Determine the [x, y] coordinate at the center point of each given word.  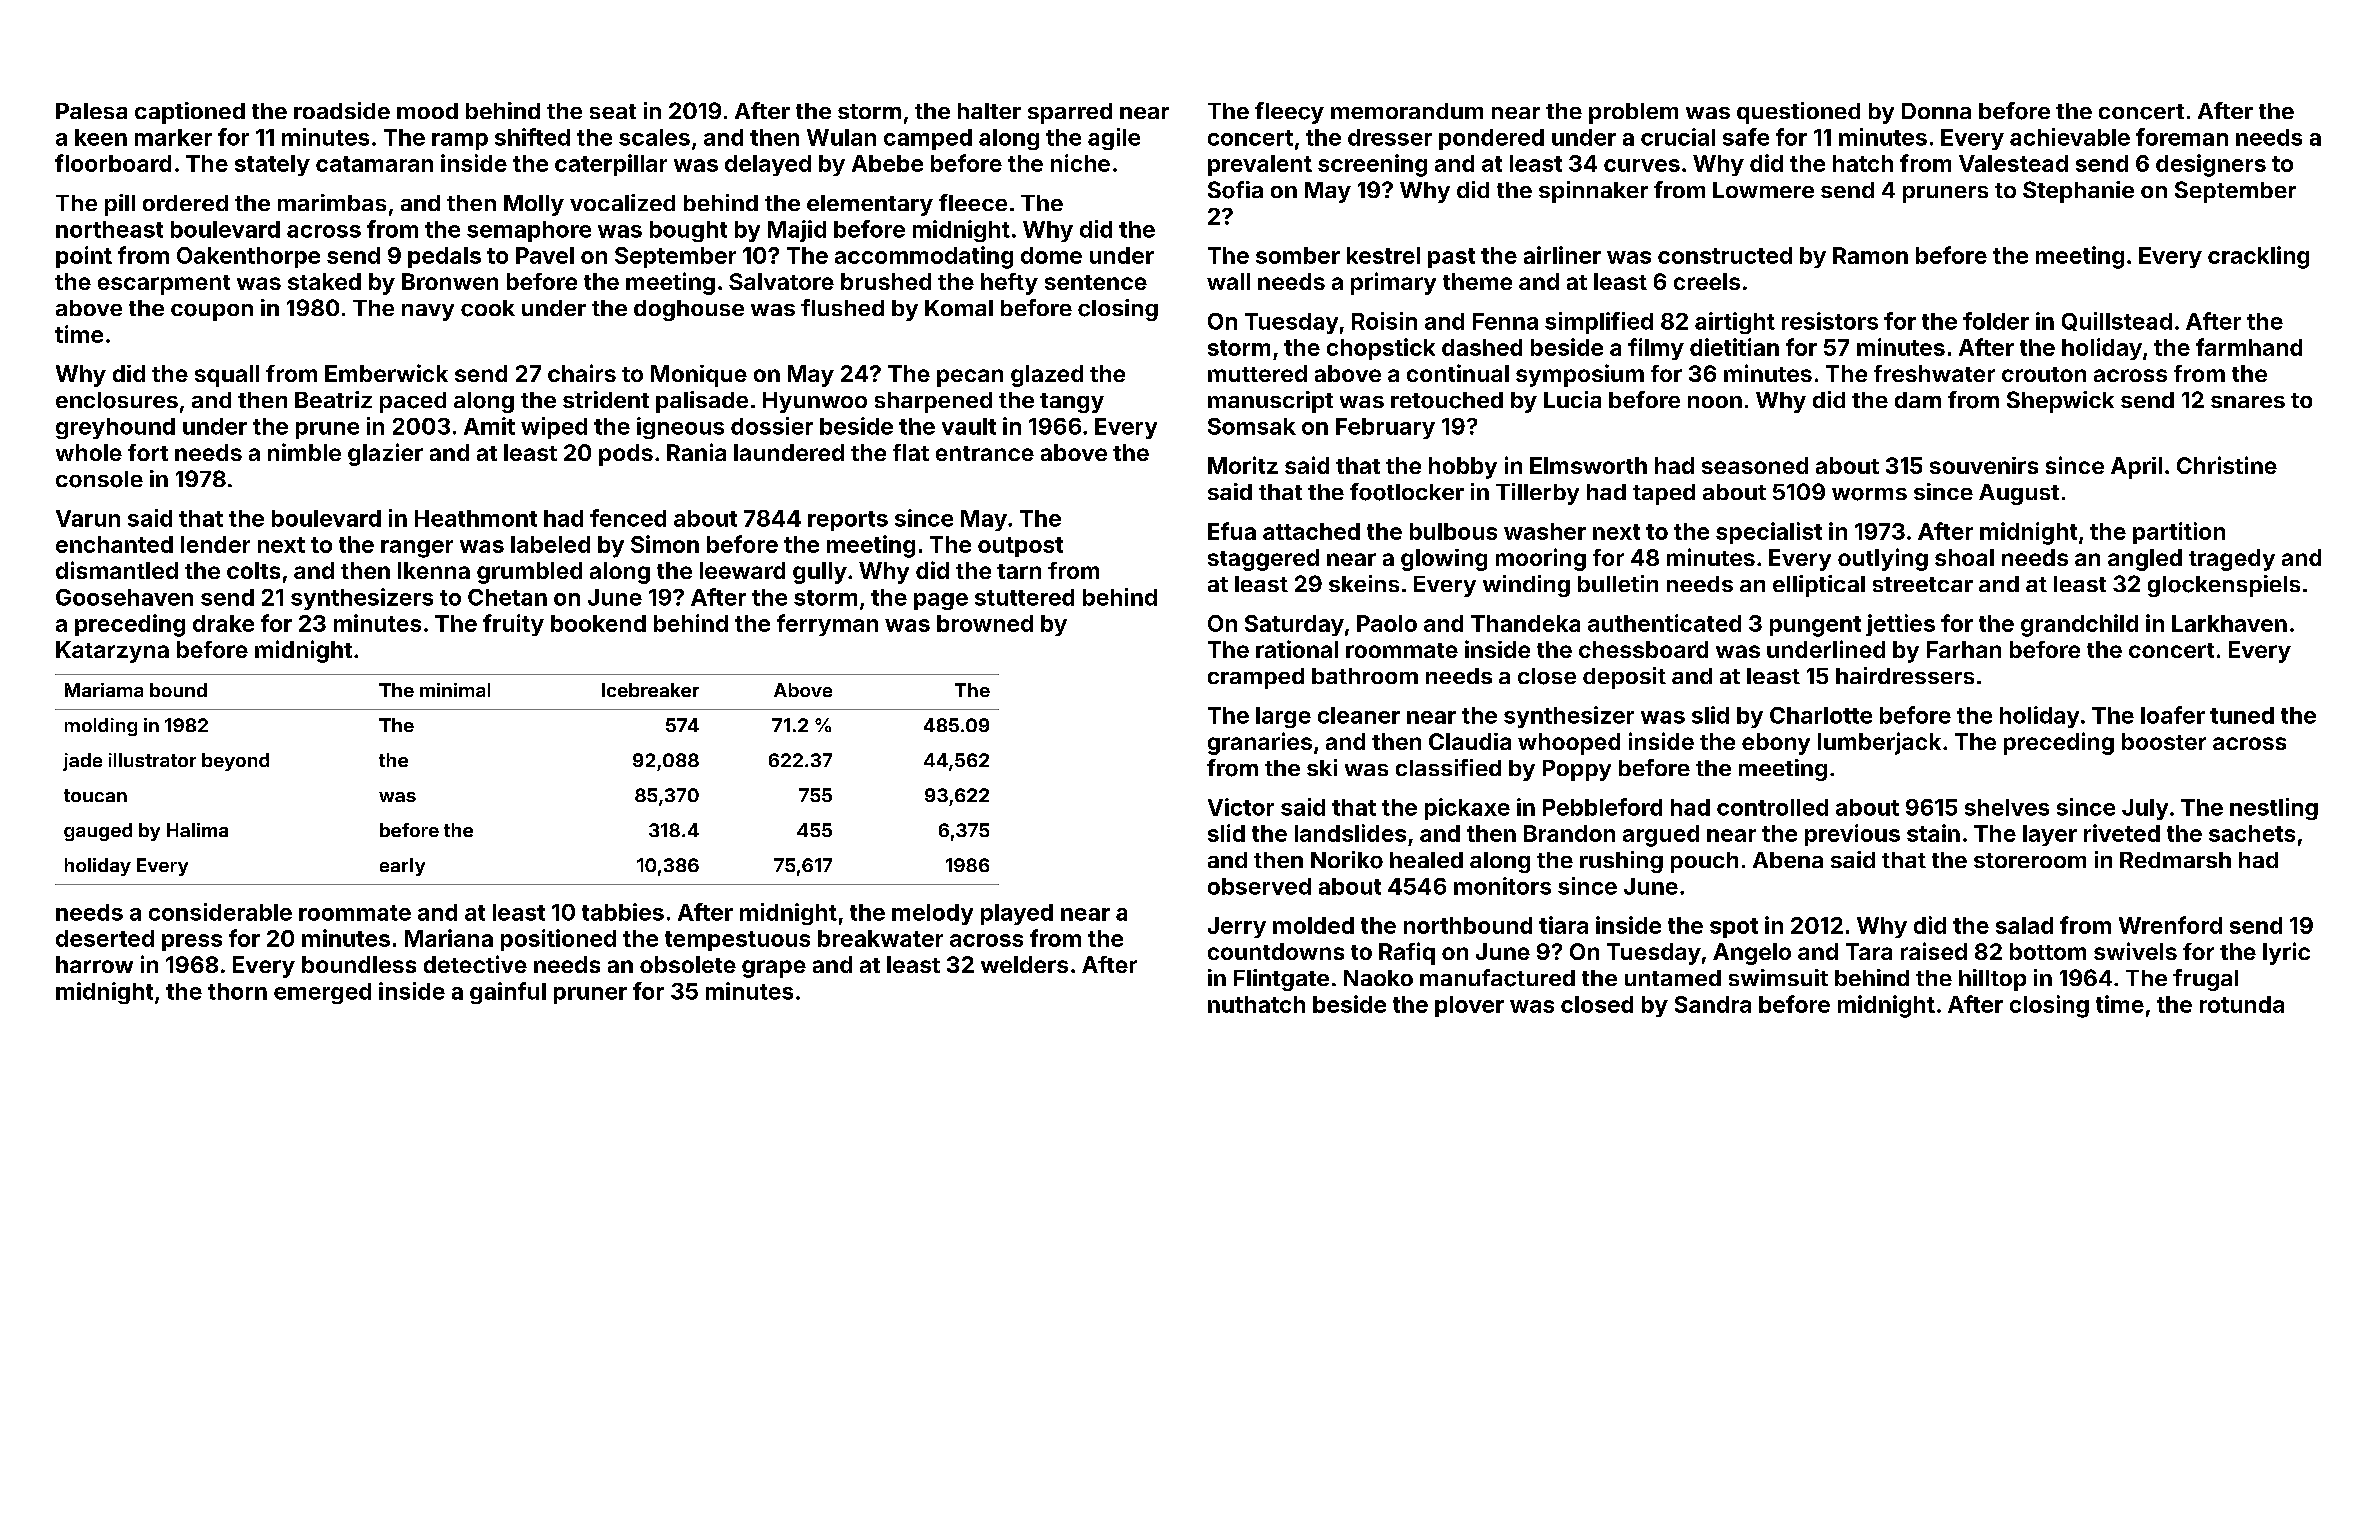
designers [2211, 165]
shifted [532, 137]
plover [1469, 1006]
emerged [322, 993]
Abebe [887, 163]
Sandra [1713, 1004]
